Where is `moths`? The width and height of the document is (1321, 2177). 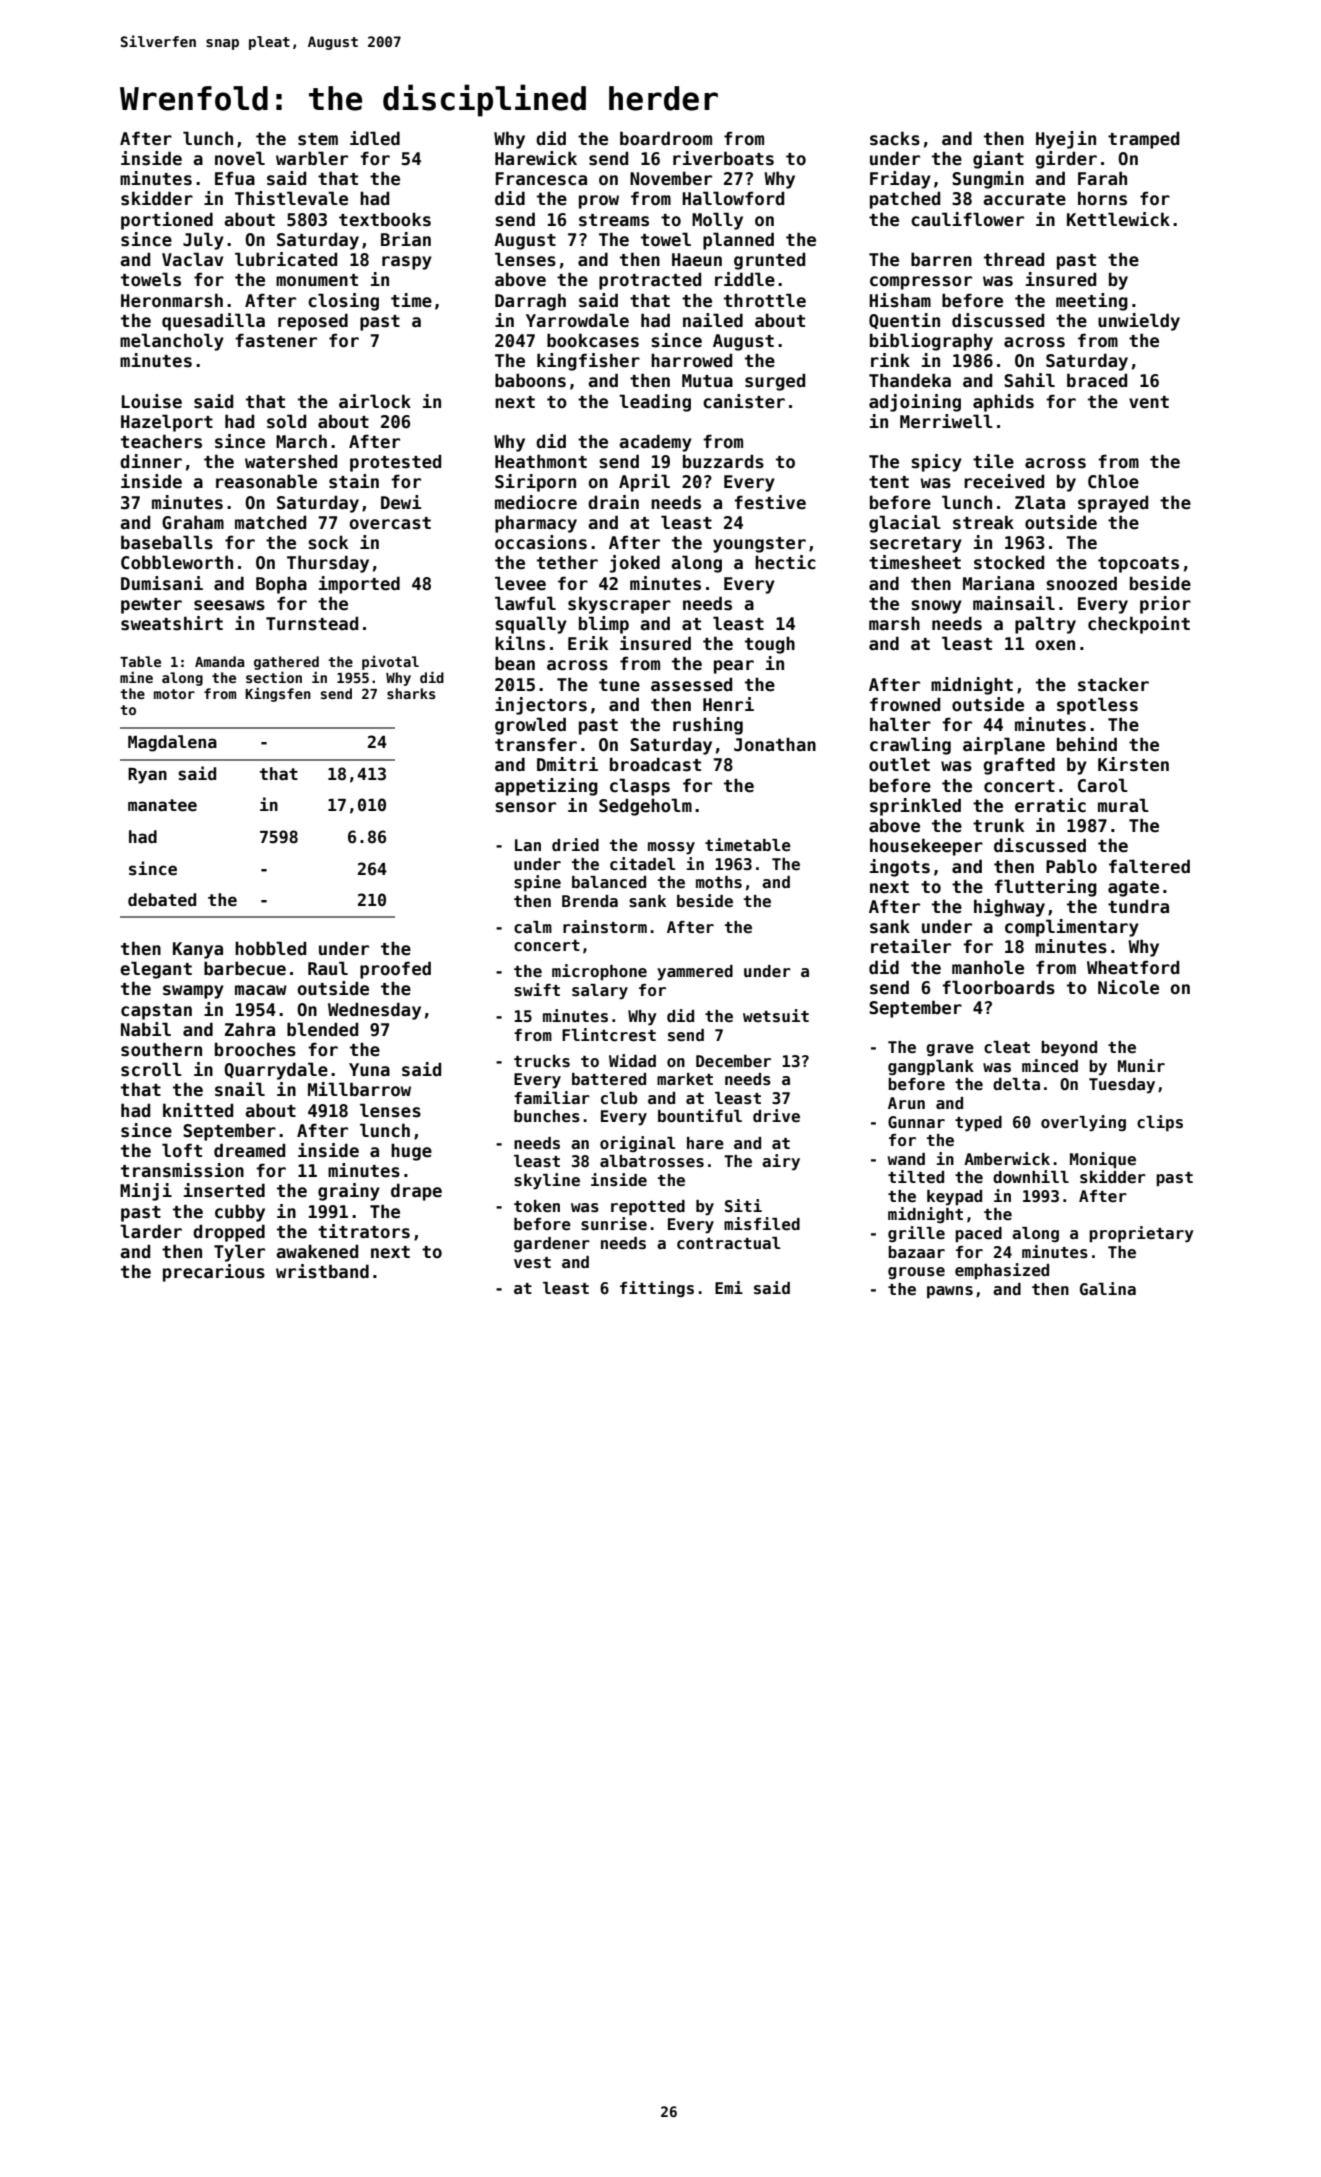 moths is located at coordinates (719, 882).
